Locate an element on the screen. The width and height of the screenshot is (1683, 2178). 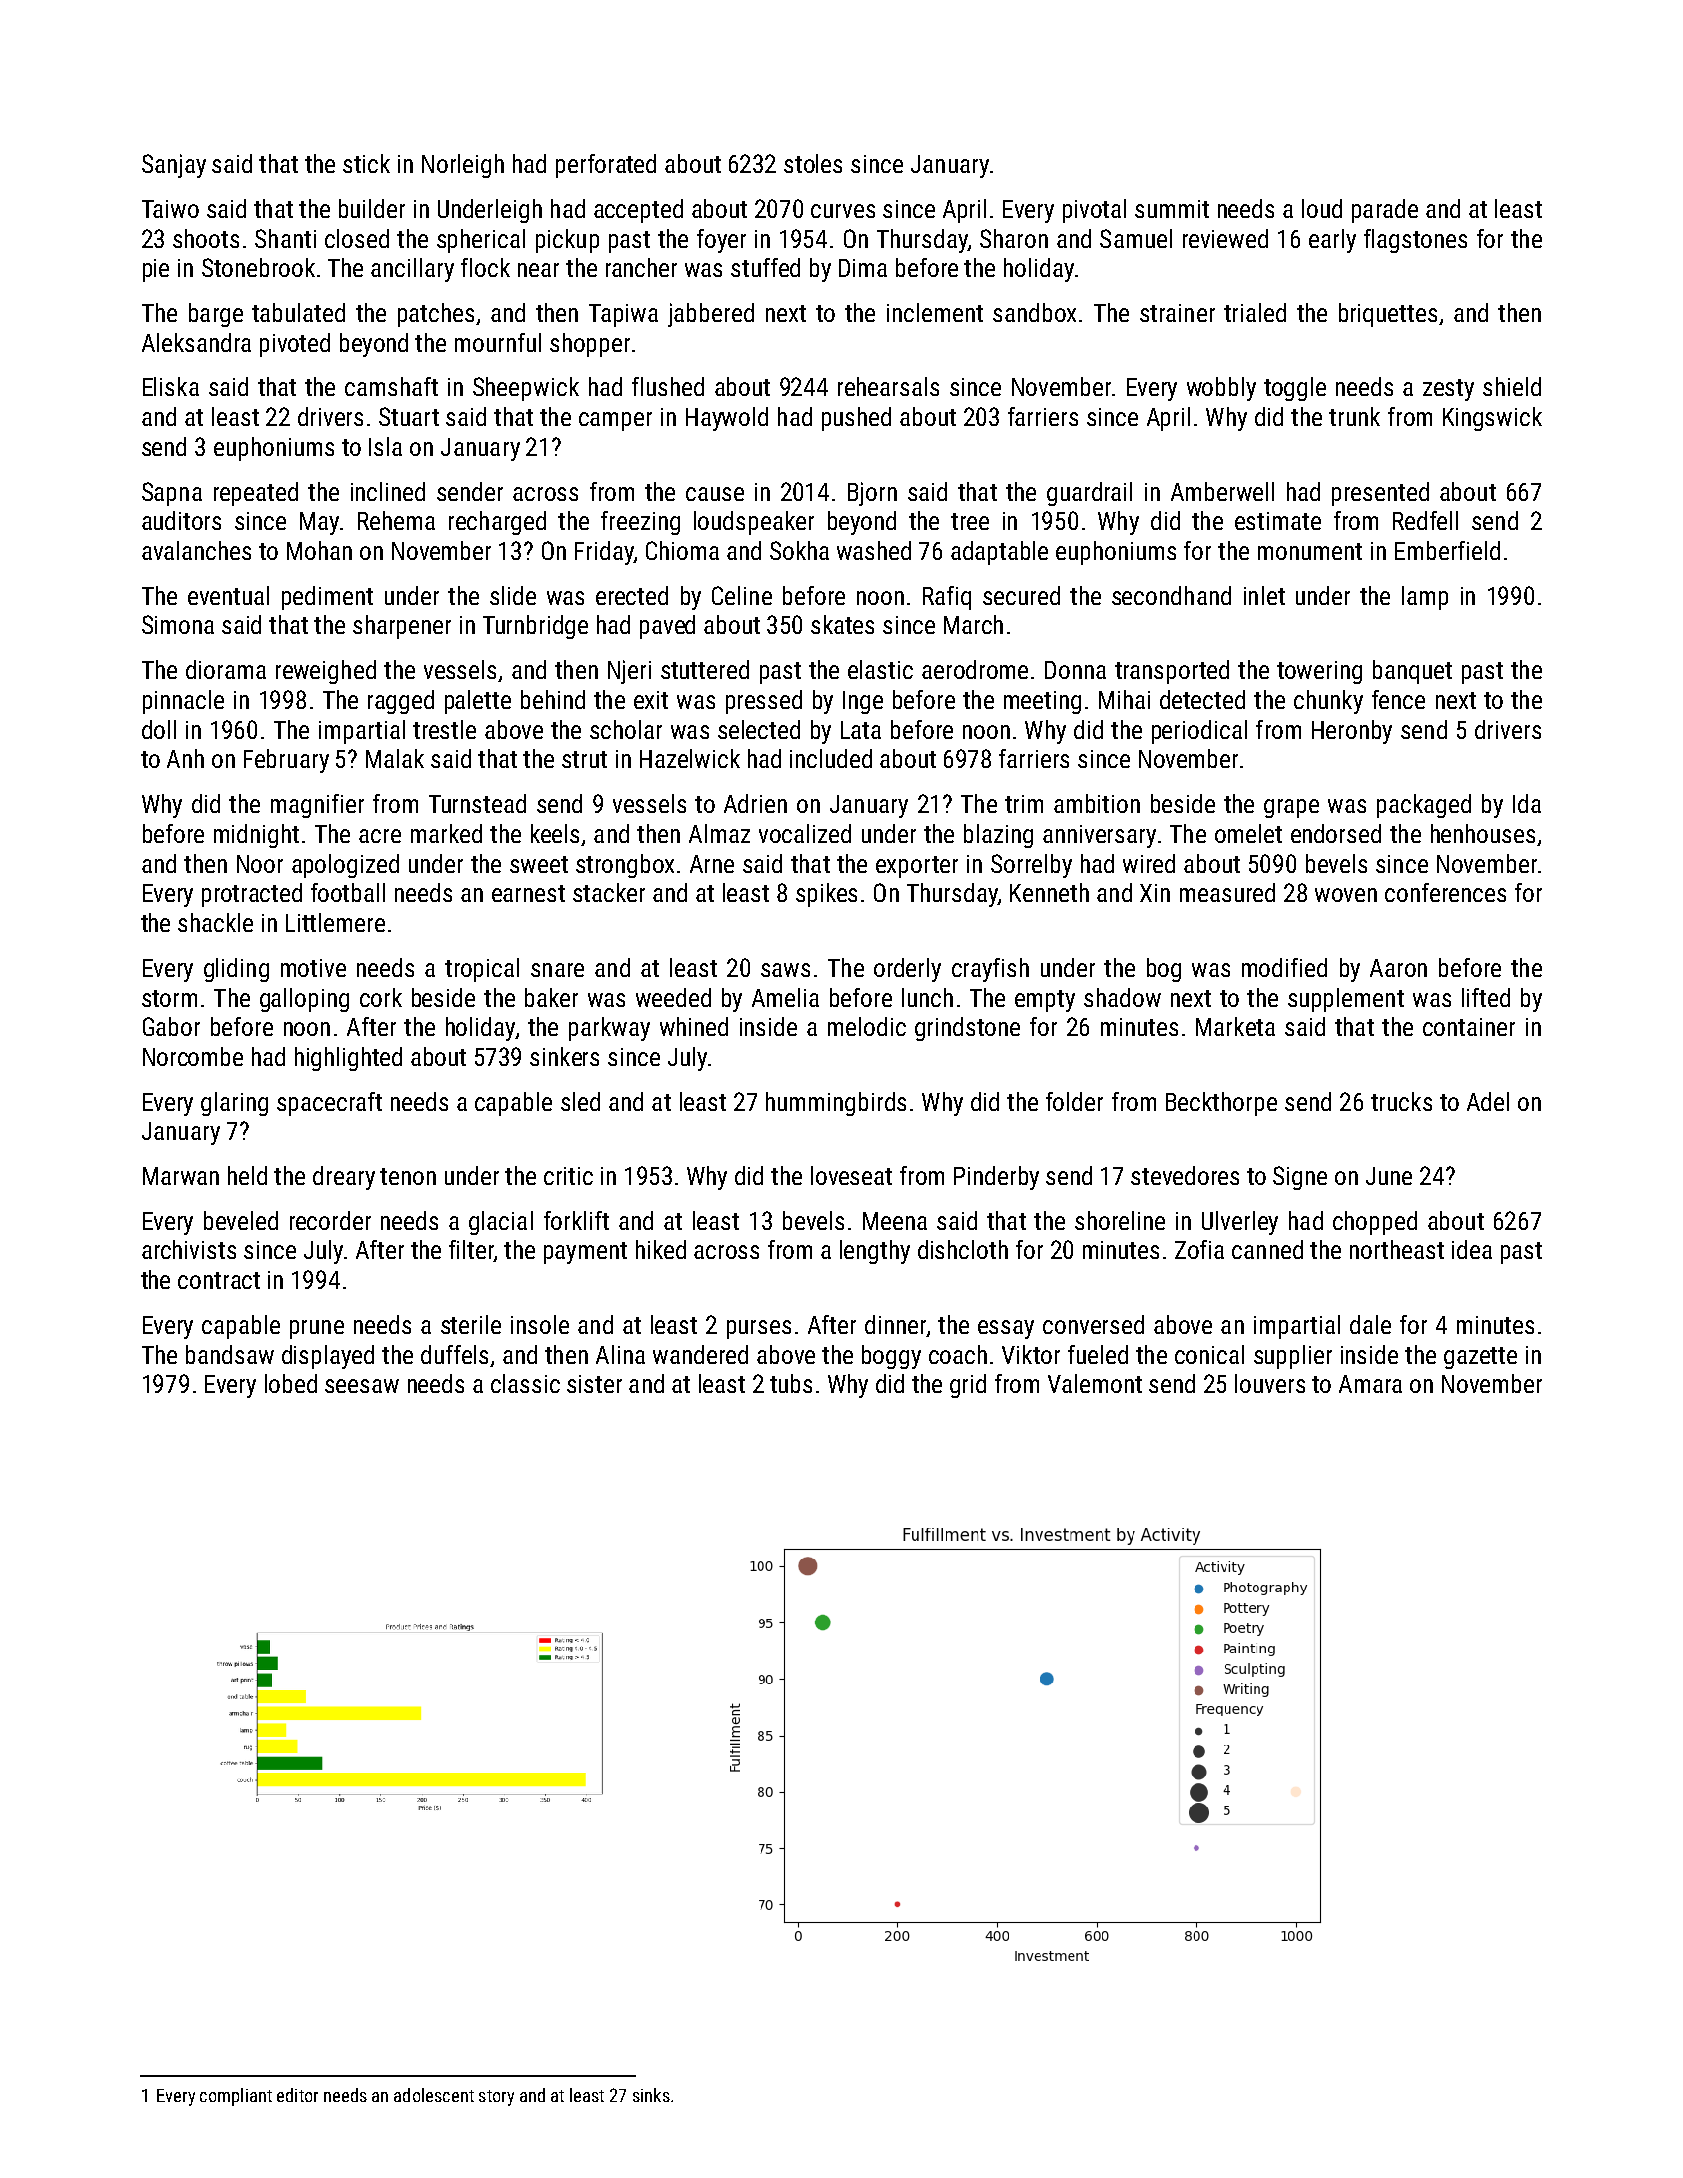
sister is located at coordinates (594, 1384).
